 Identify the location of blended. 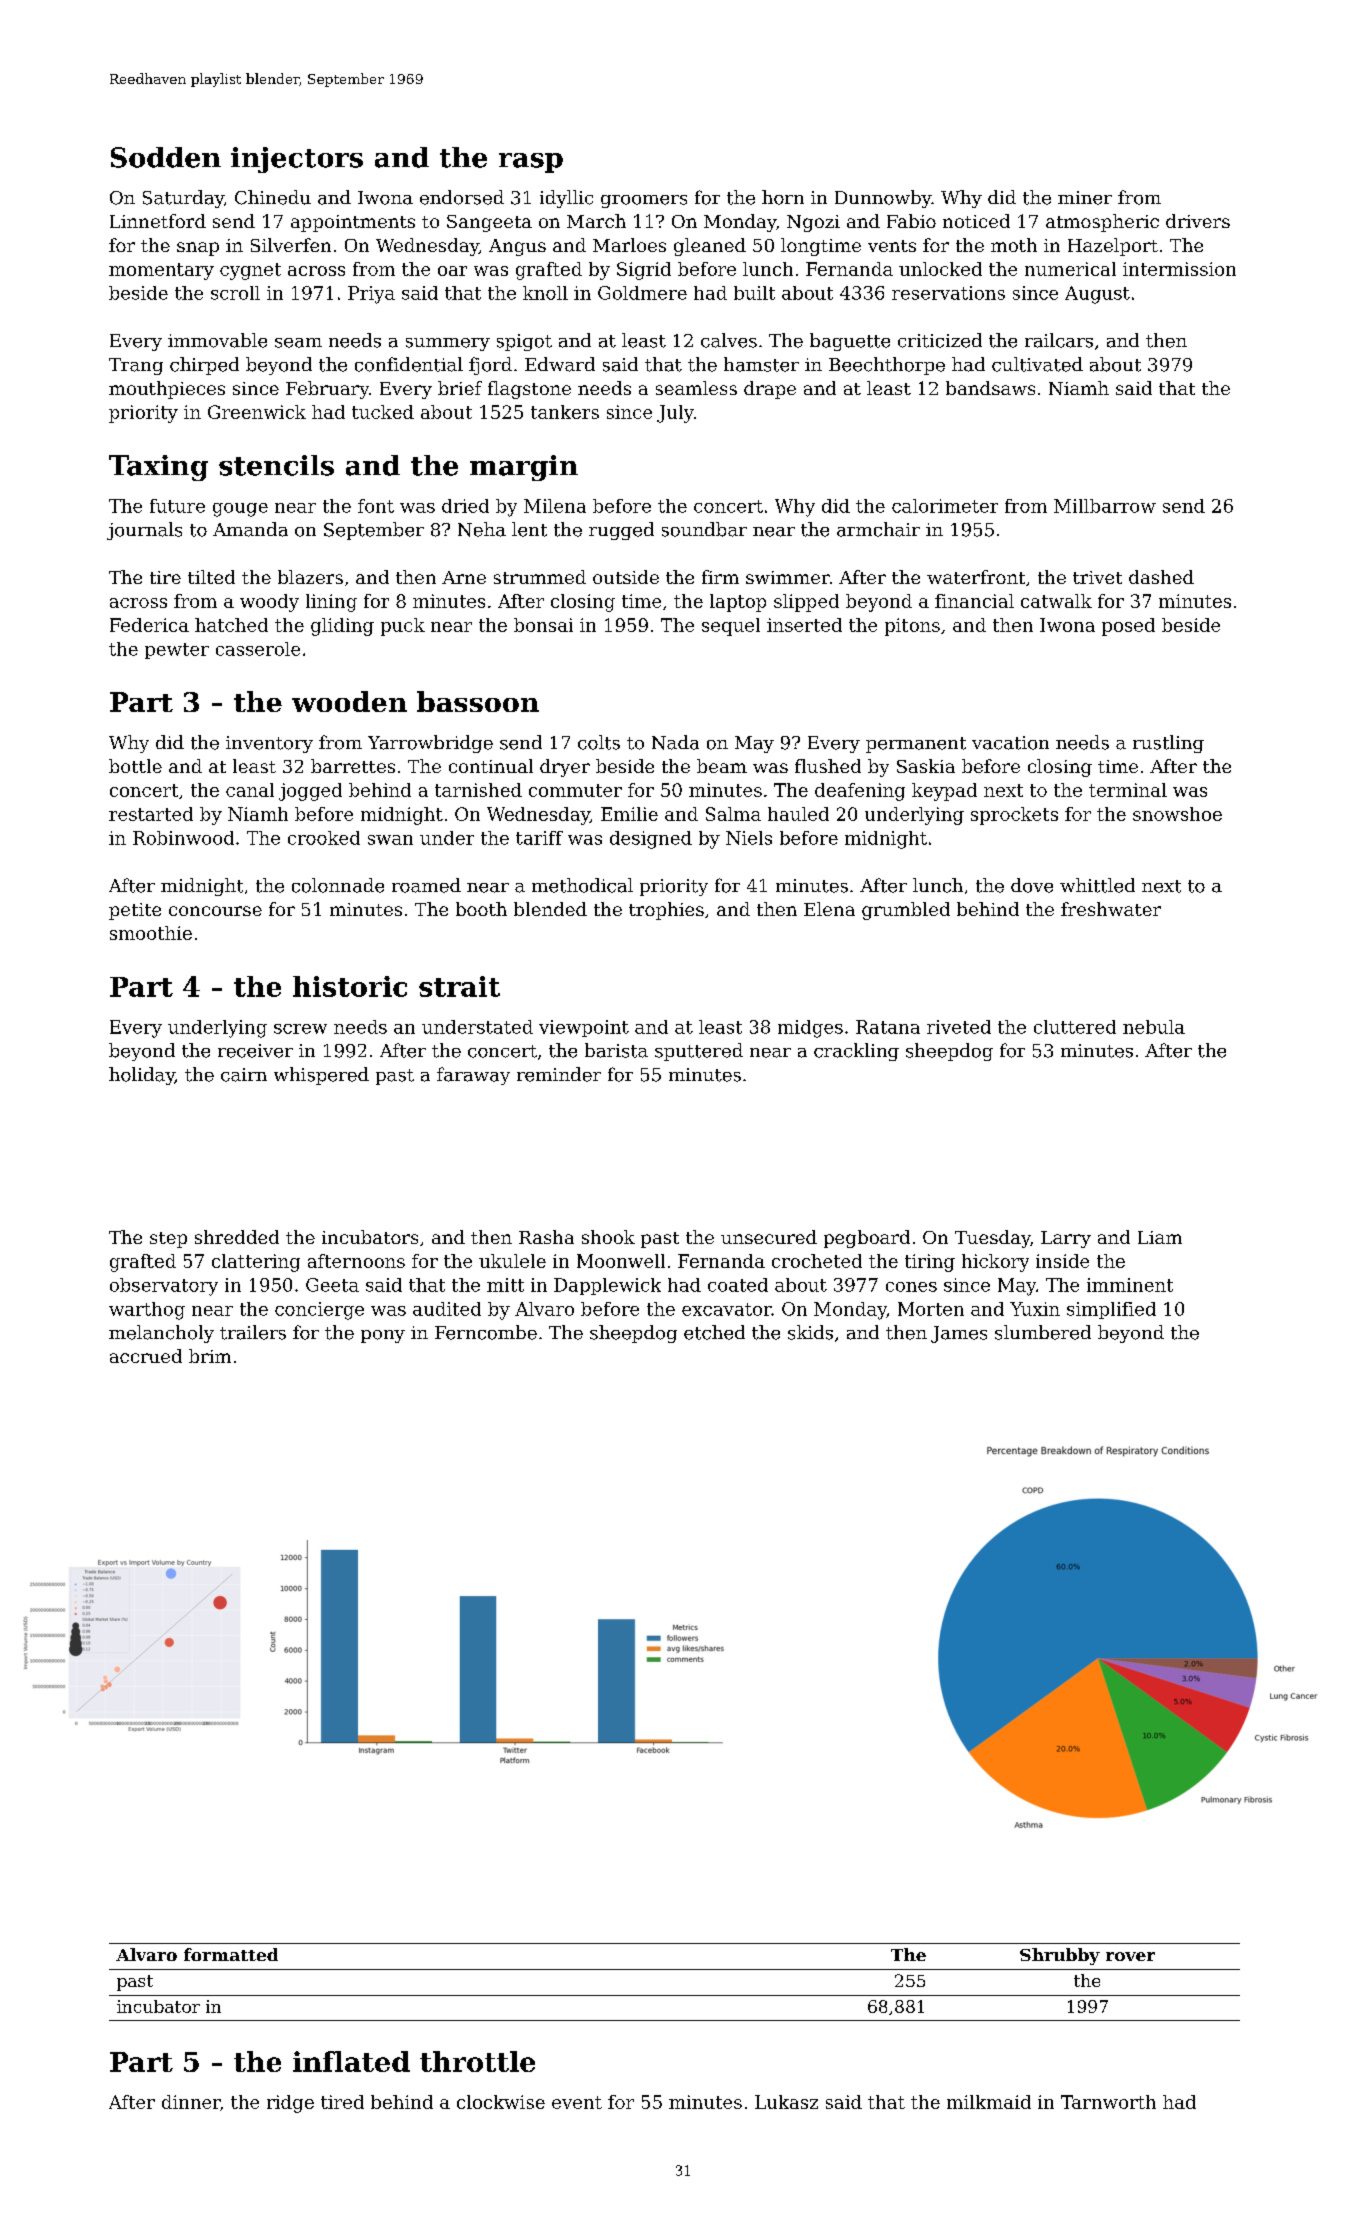
(550, 909).
